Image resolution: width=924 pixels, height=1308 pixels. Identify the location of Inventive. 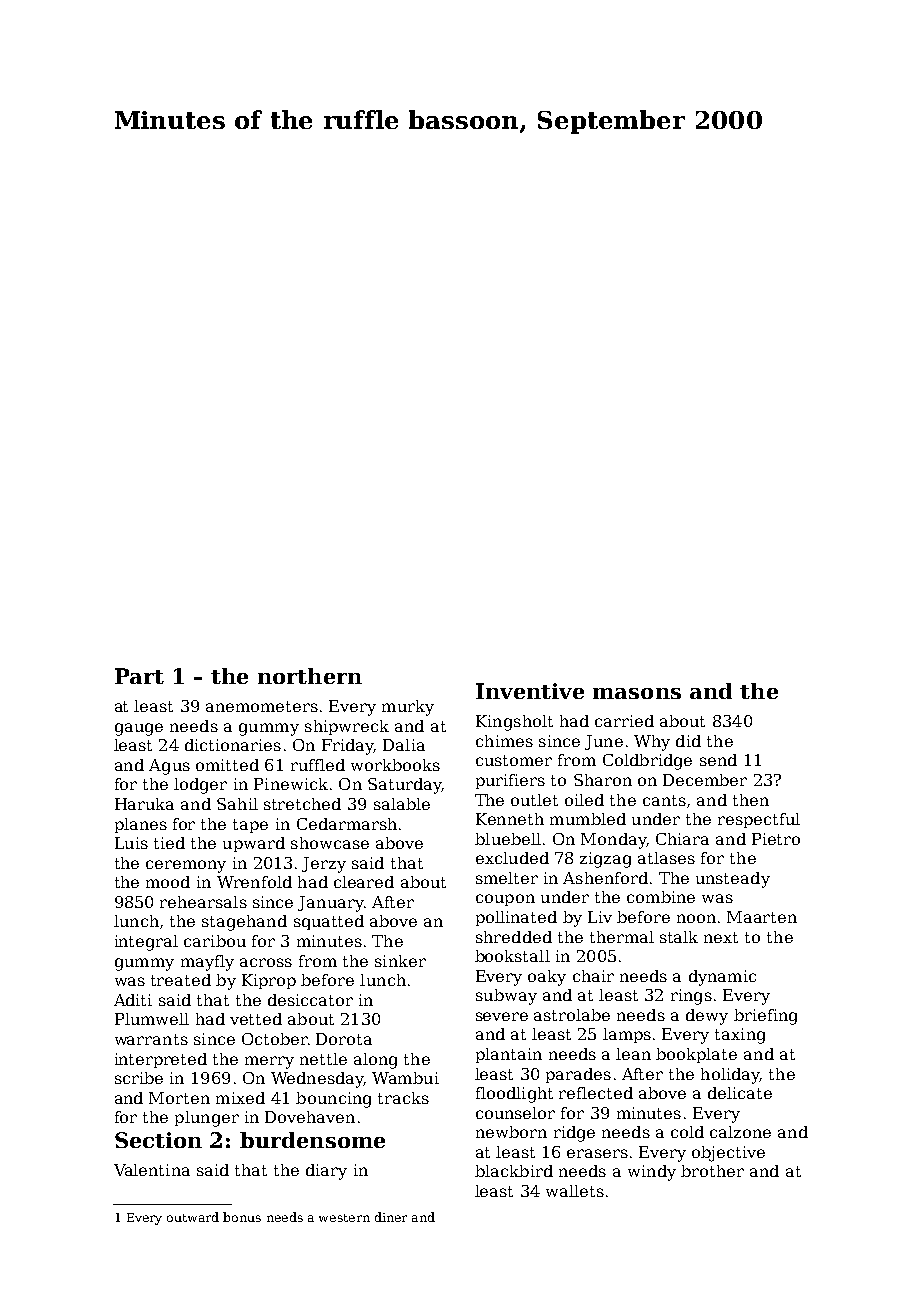
(530, 691).
